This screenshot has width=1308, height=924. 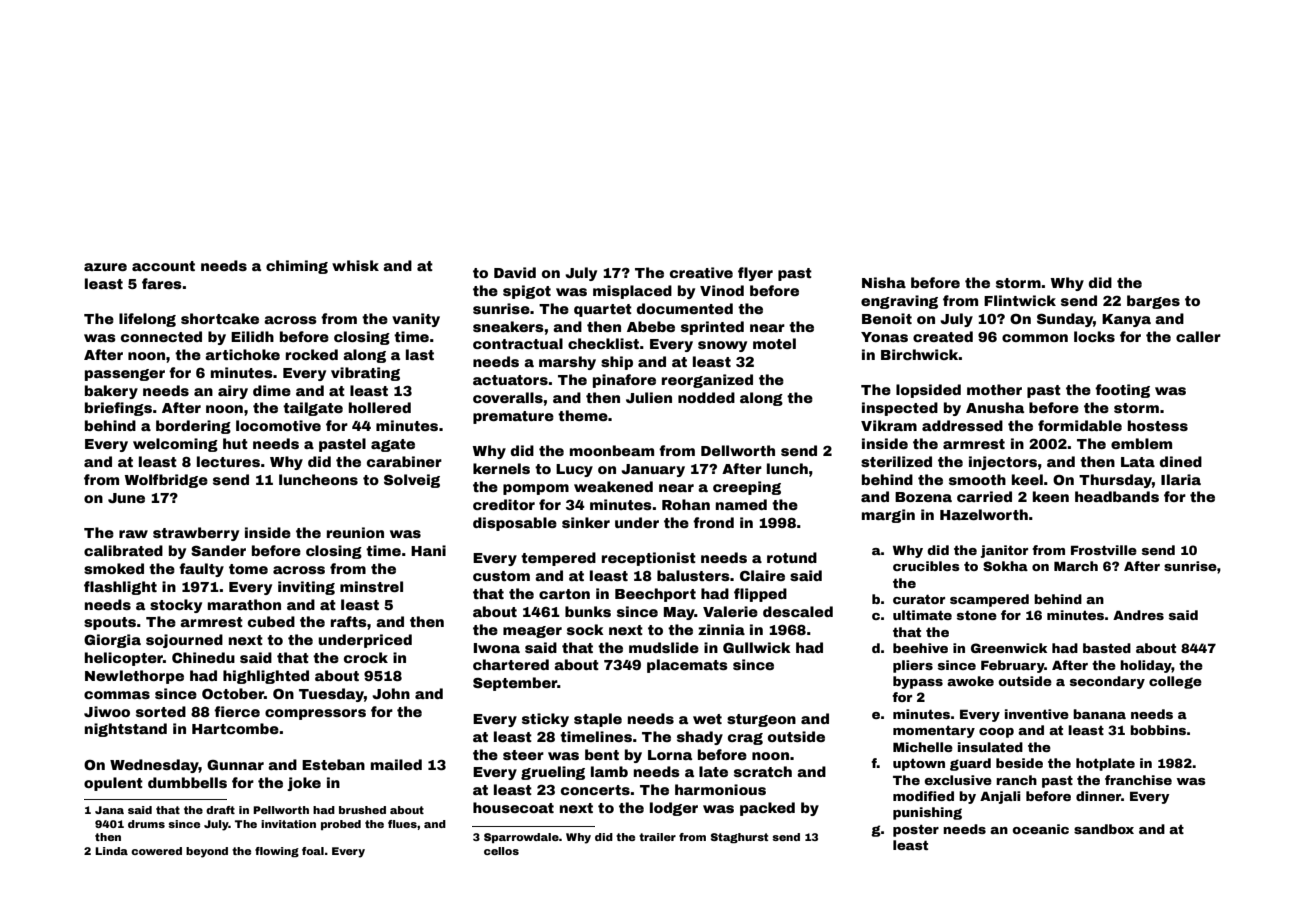 What do you see at coordinates (1037, 714) in the screenshot?
I see `inventive` at bounding box center [1037, 714].
